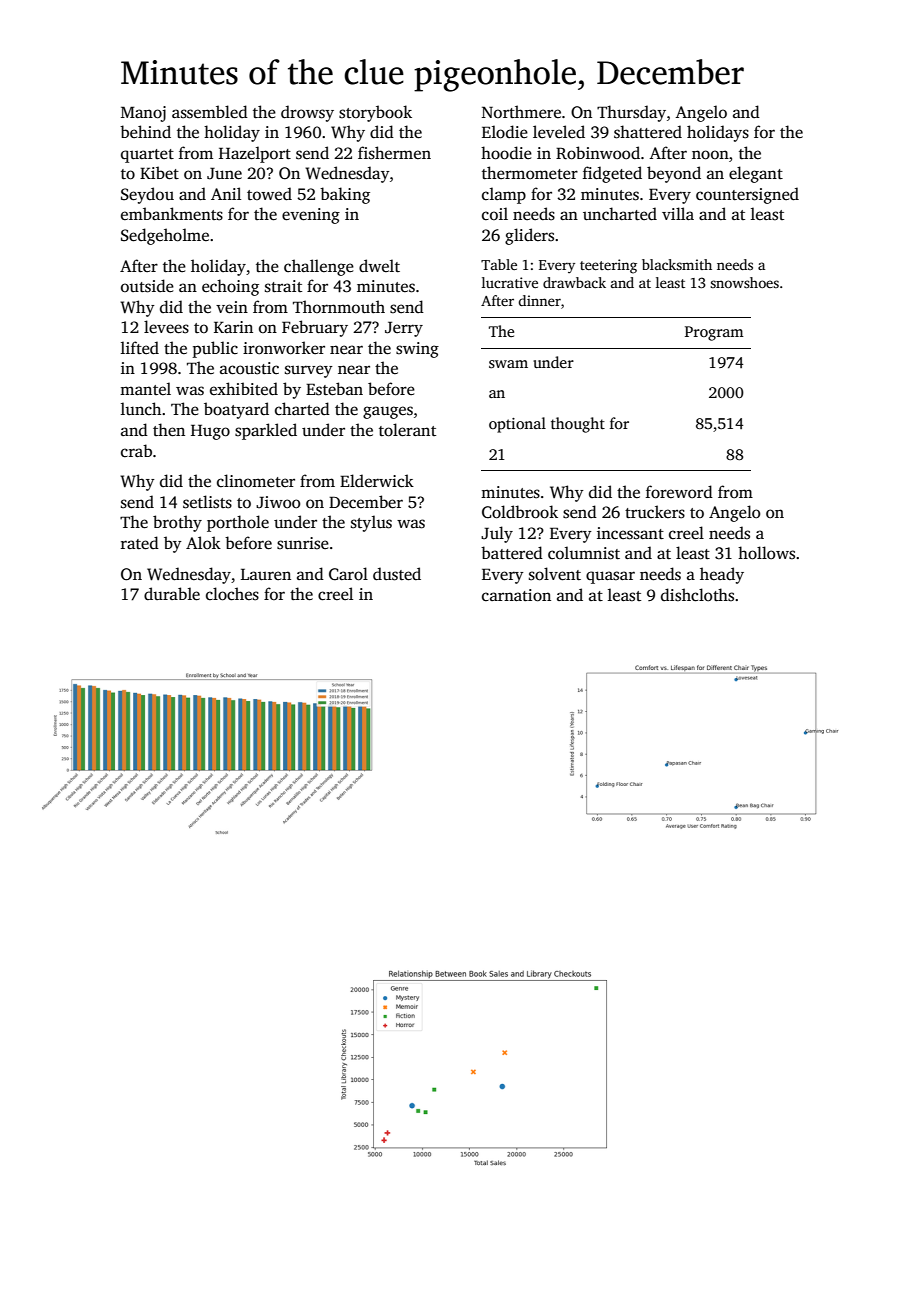  Describe the element at coordinates (512, 553) in the document. I see `battered` at that location.
